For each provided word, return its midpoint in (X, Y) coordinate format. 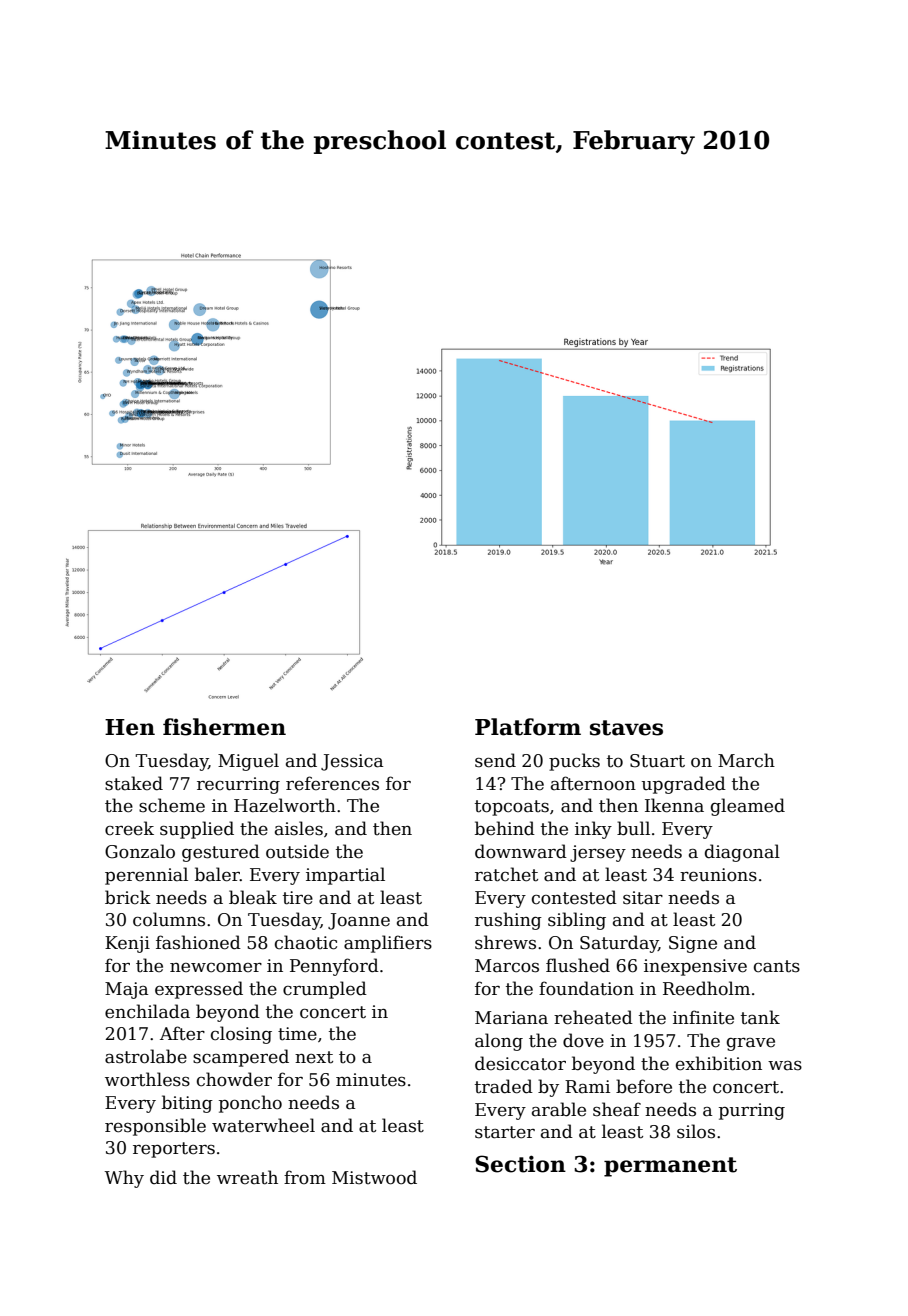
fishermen (224, 727)
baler (217, 874)
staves (626, 728)
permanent (670, 1167)
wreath (247, 1177)
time (297, 1034)
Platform (528, 727)
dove (583, 1040)
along (499, 1042)
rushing (508, 921)
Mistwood (374, 1177)
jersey (598, 853)
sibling (577, 921)
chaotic (306, 942)
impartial (345, 876)
